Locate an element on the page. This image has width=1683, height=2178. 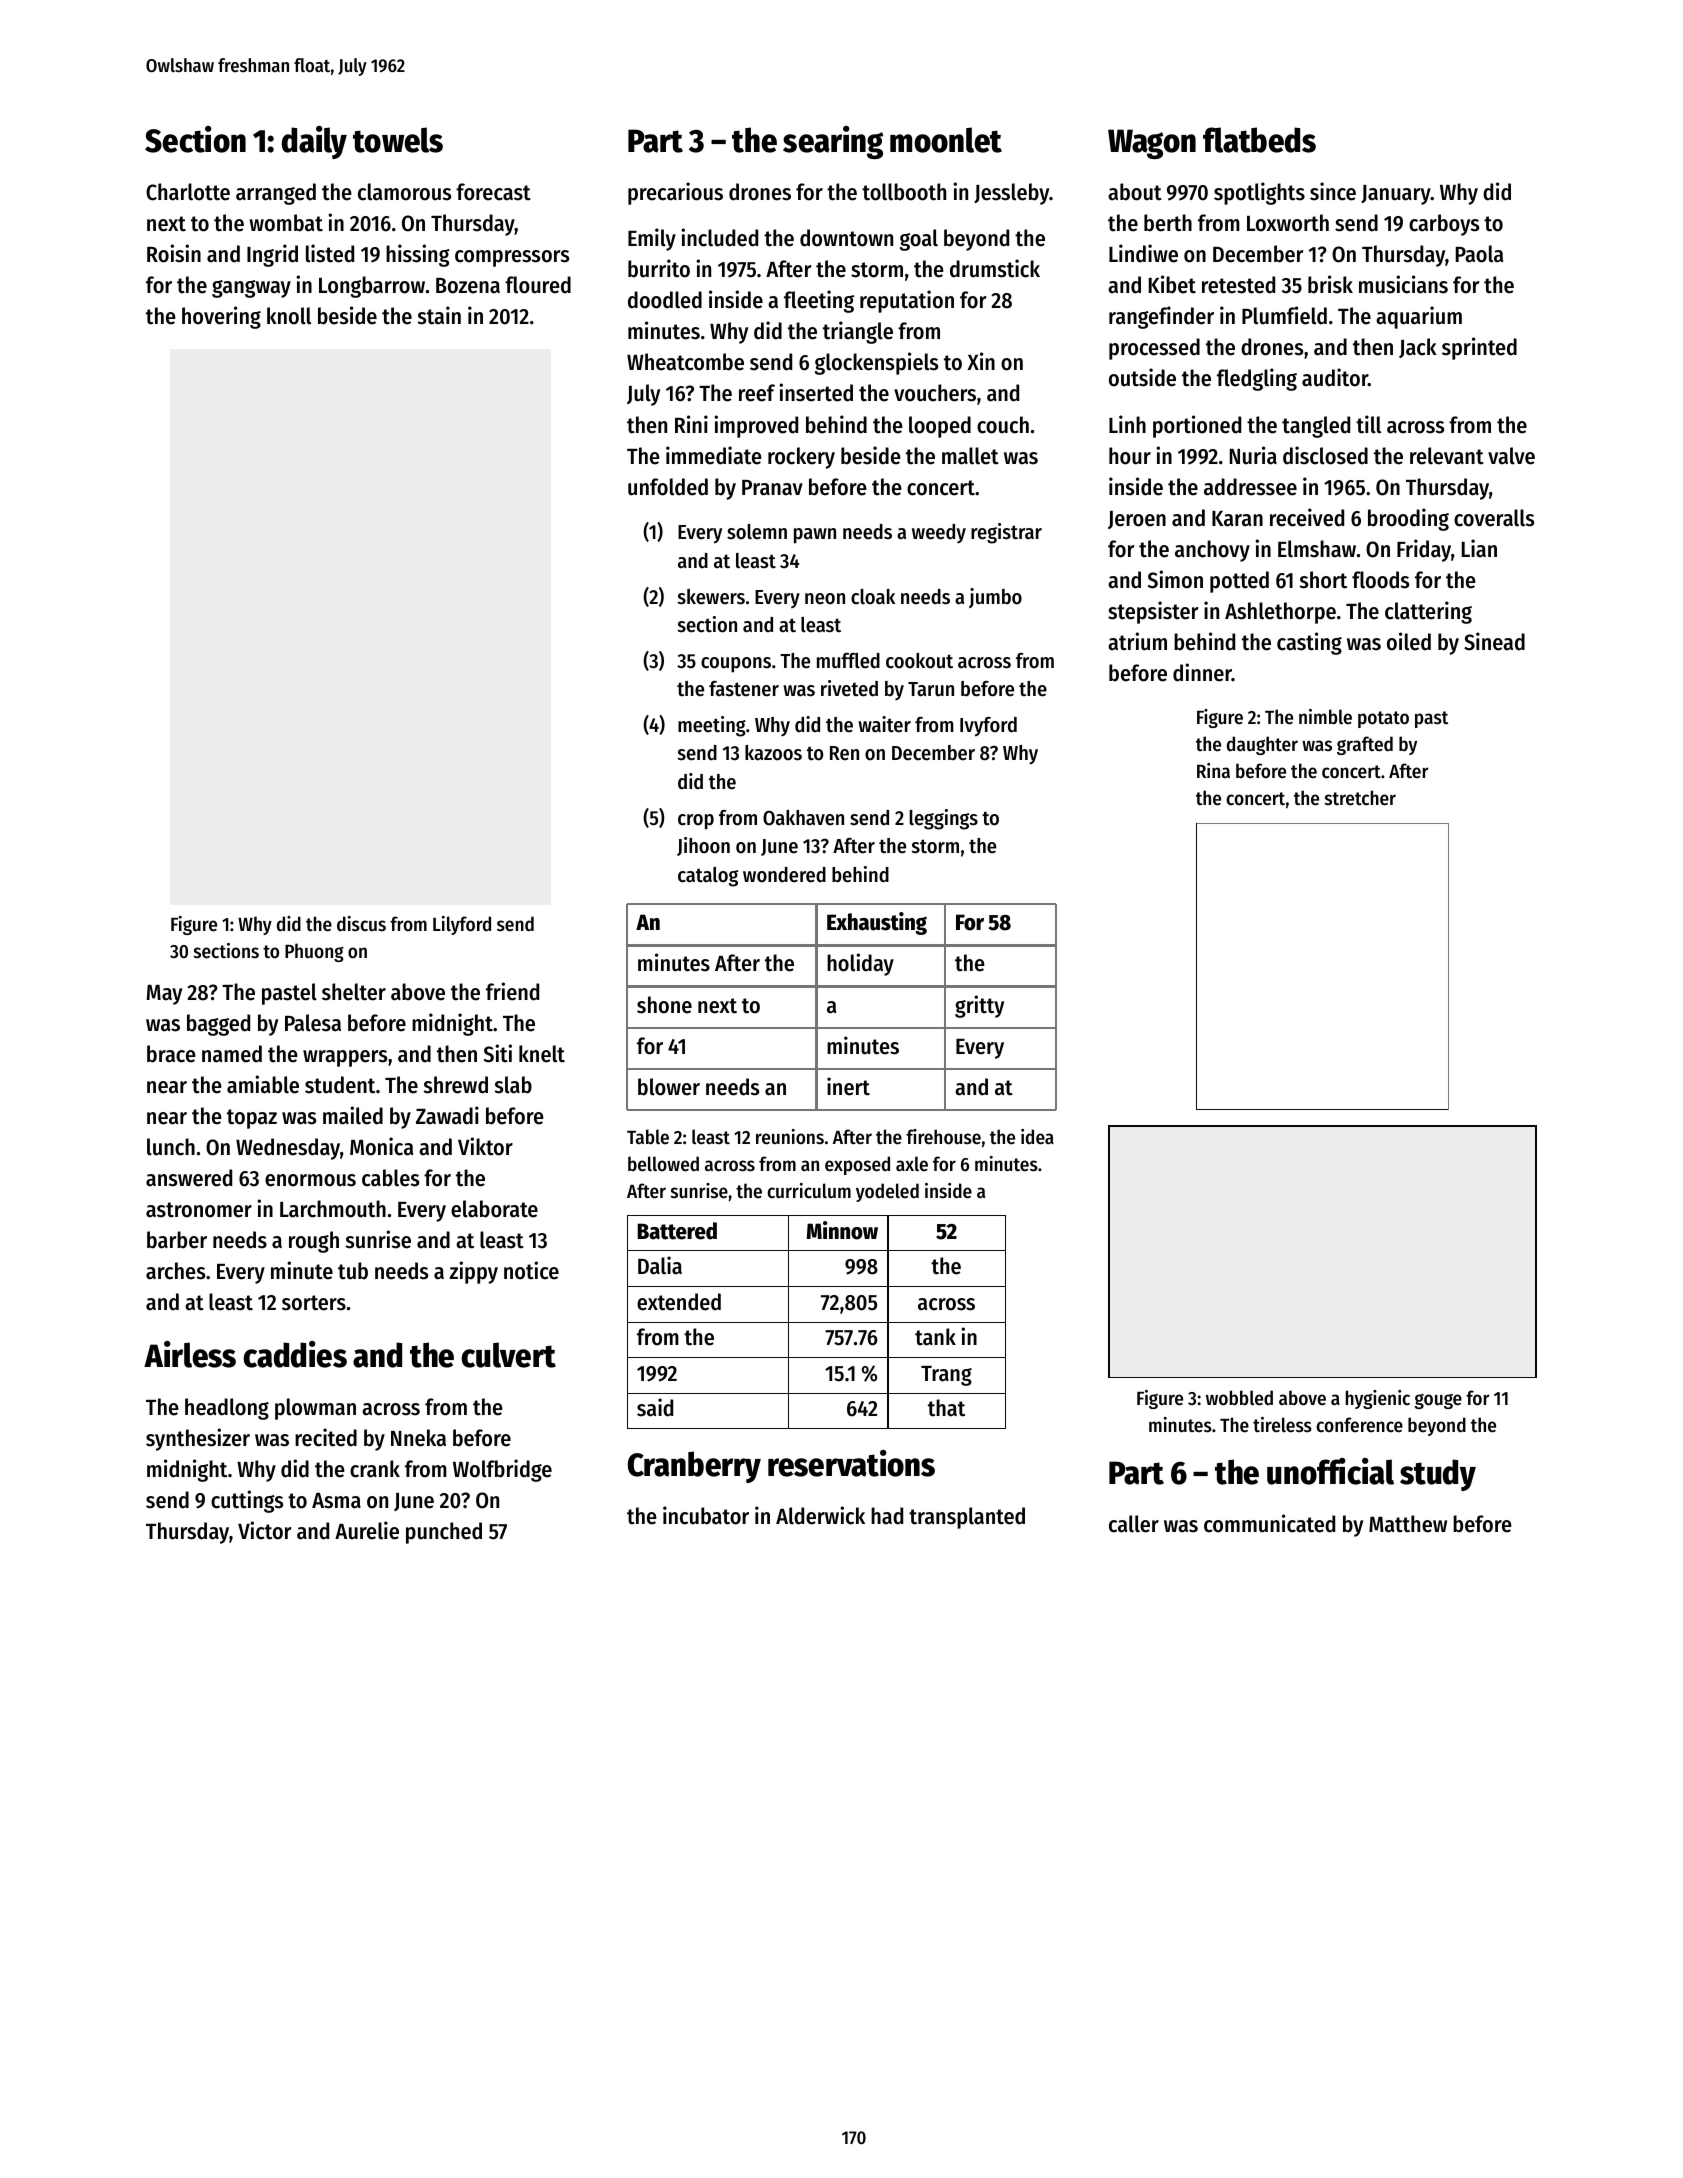
idea is located at coordinates (1037, 1137).
